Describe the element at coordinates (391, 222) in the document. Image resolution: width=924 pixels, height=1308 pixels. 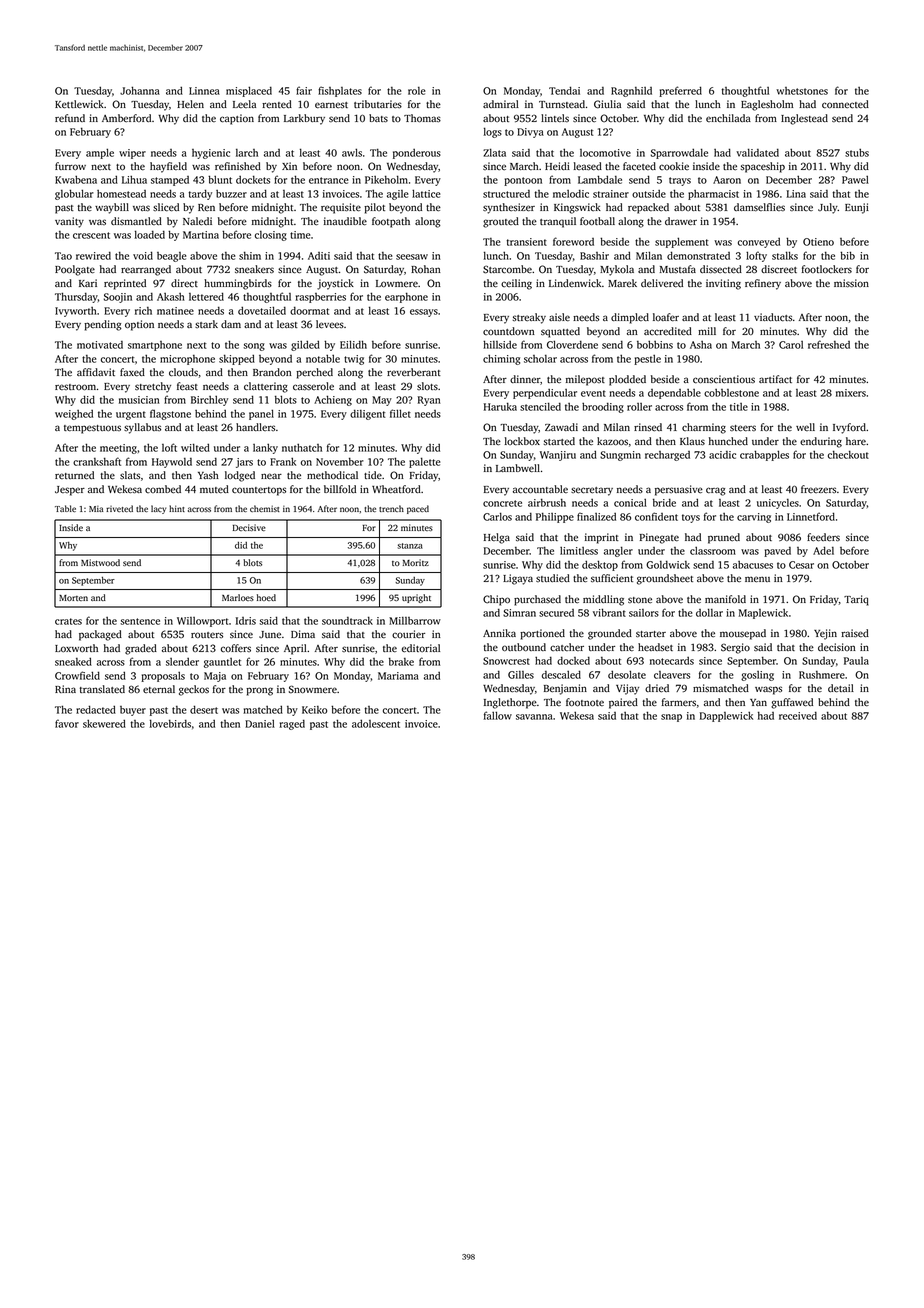
I see `footpath` at that location.
